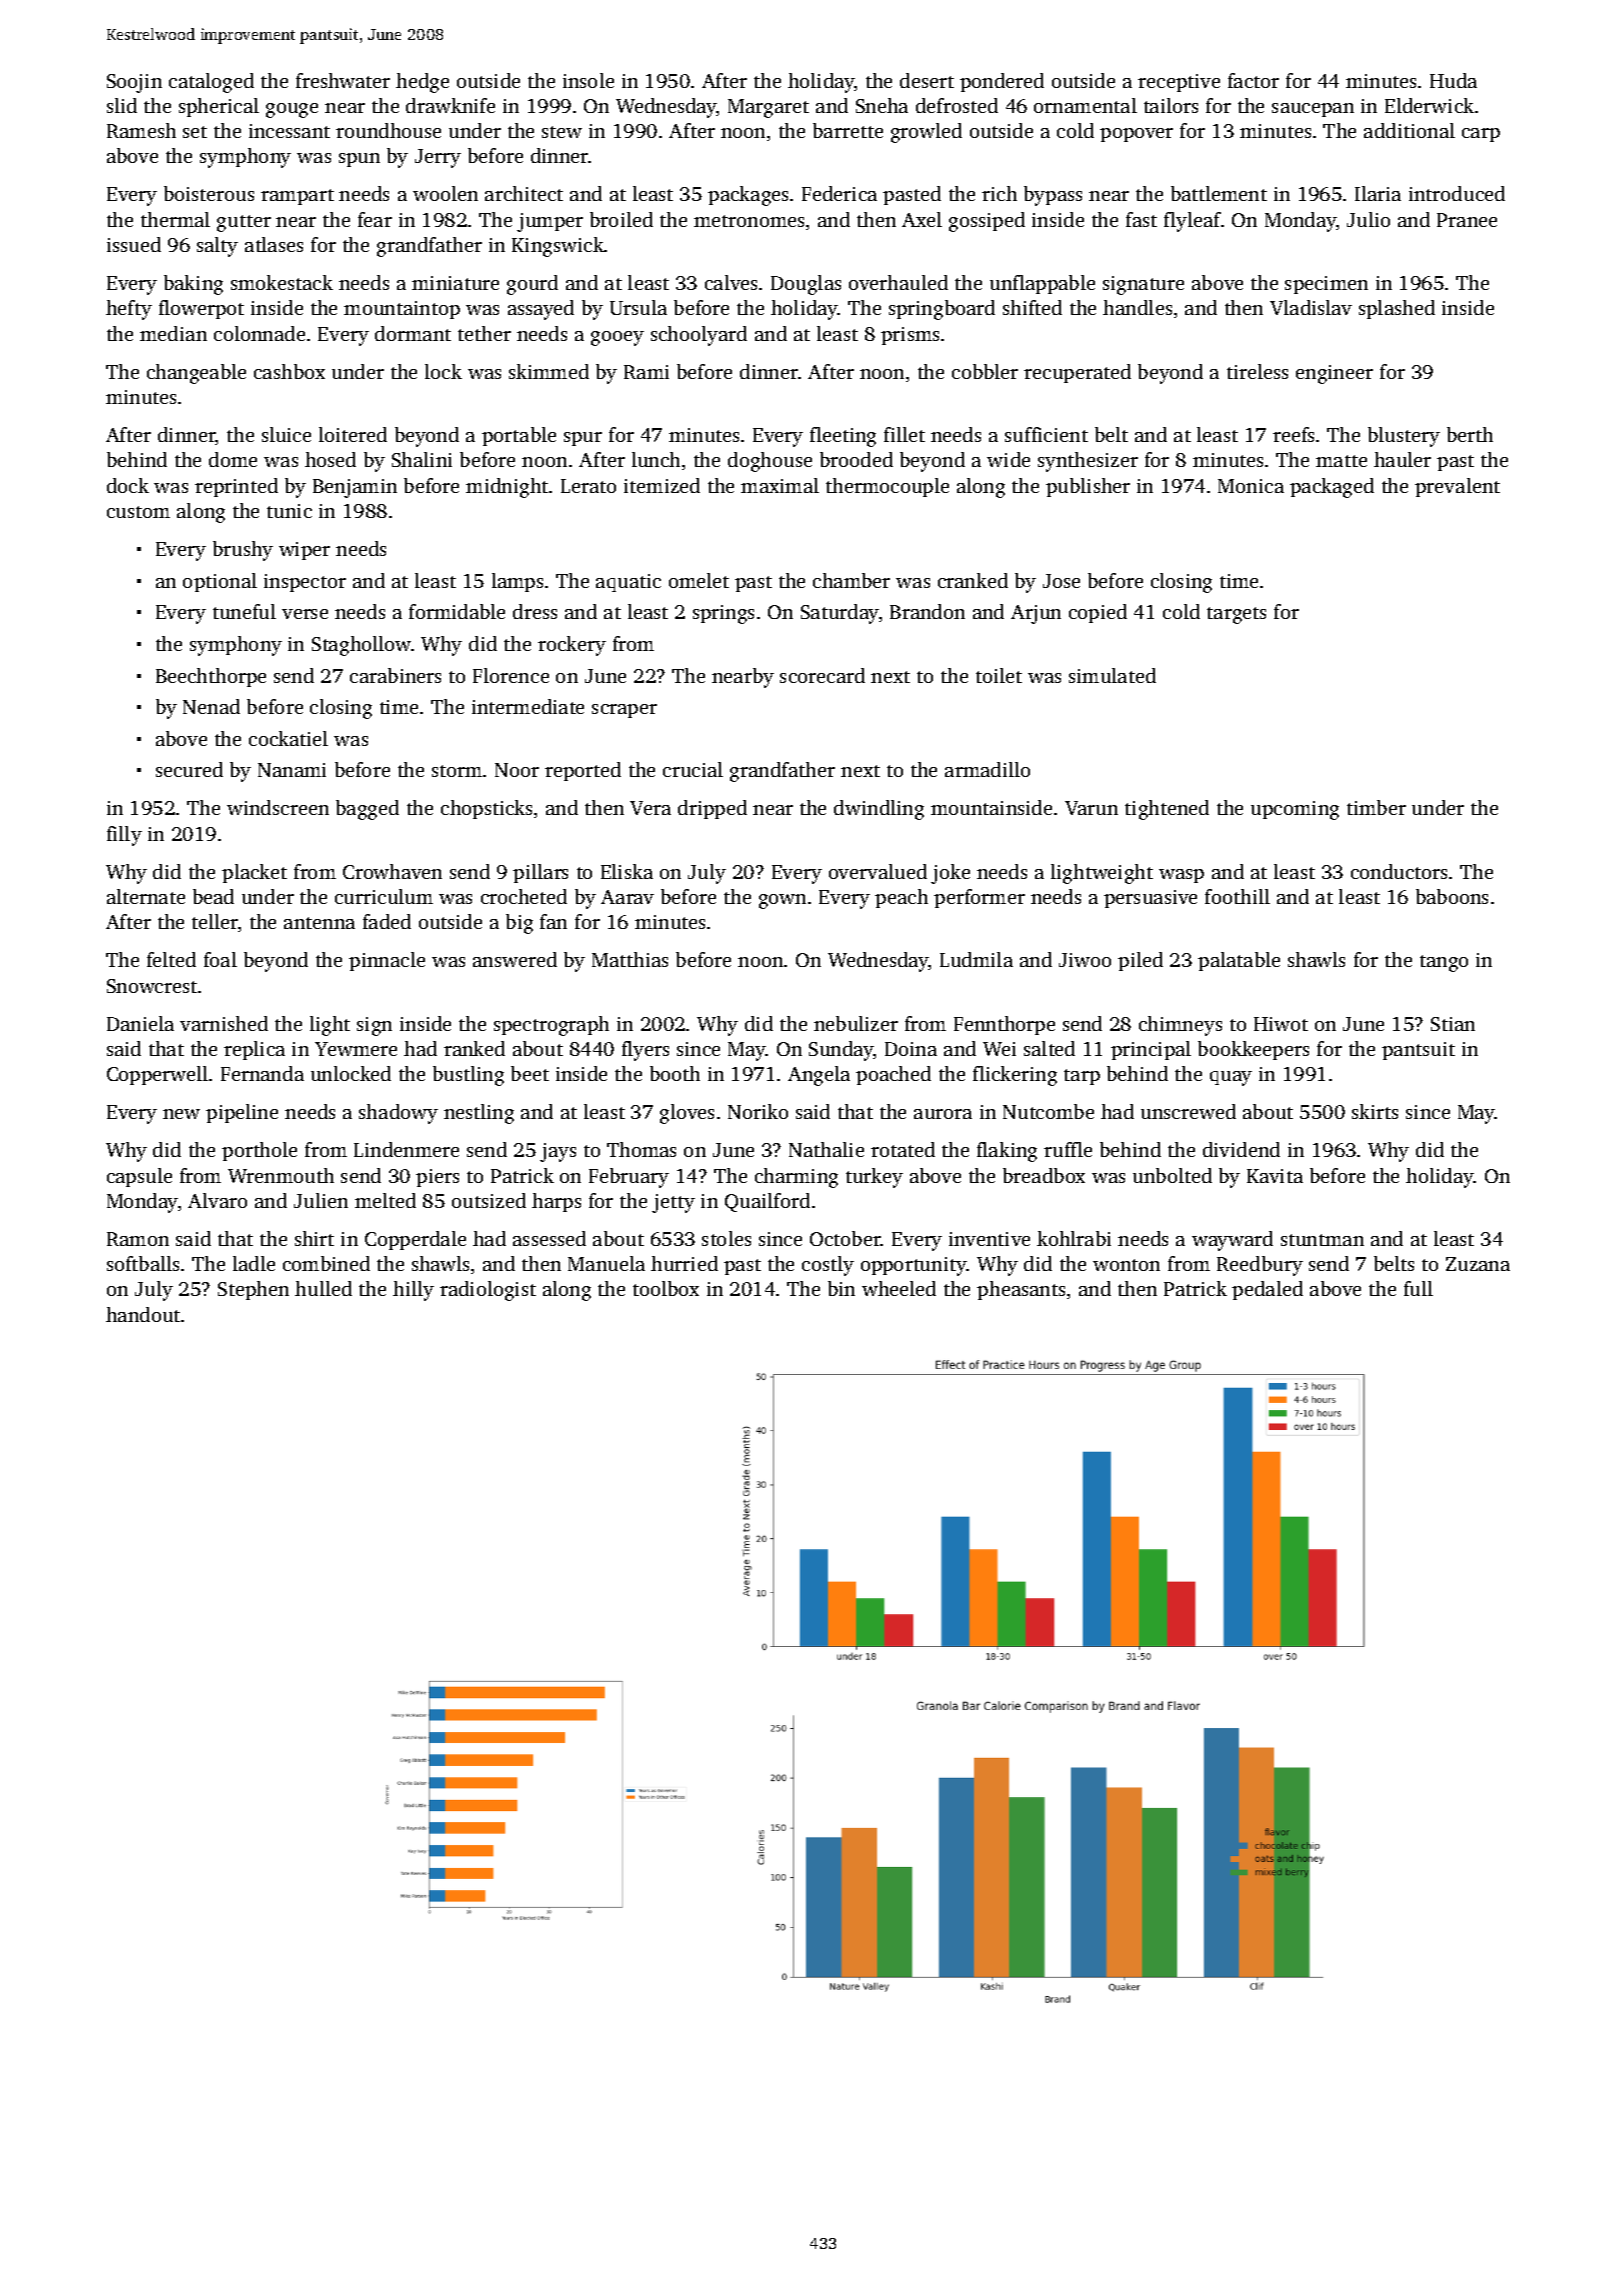 The height and width of the screenshot is (2292, 1620). What do you see at coordinates (558, 1152) in the screenshot?
I see `jays` at bounding box center [558, 1152].
